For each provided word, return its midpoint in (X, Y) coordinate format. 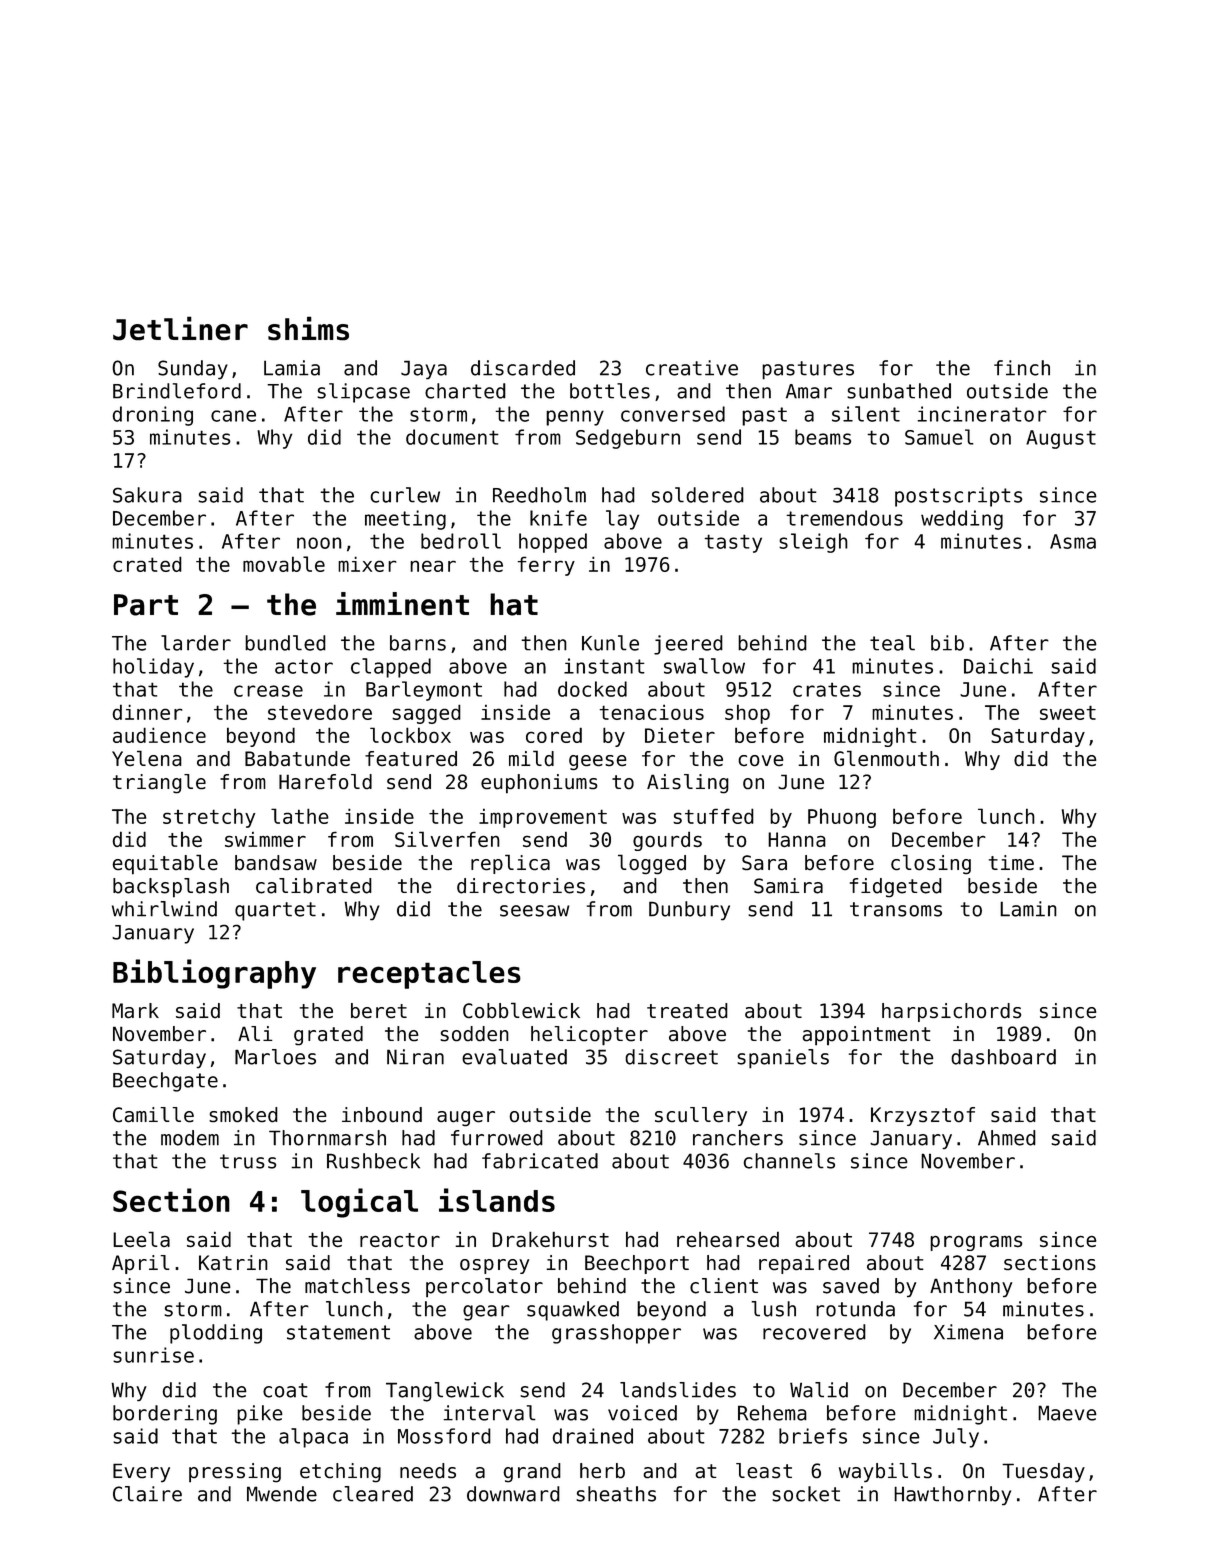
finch (1022, 368)
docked (592, 689)
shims (308, 328)
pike (260, 1415)
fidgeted (896, 888)
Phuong (842, 818)
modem (190, 1138)
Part (146, 605)
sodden (474, 1034)
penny (575, 418)
